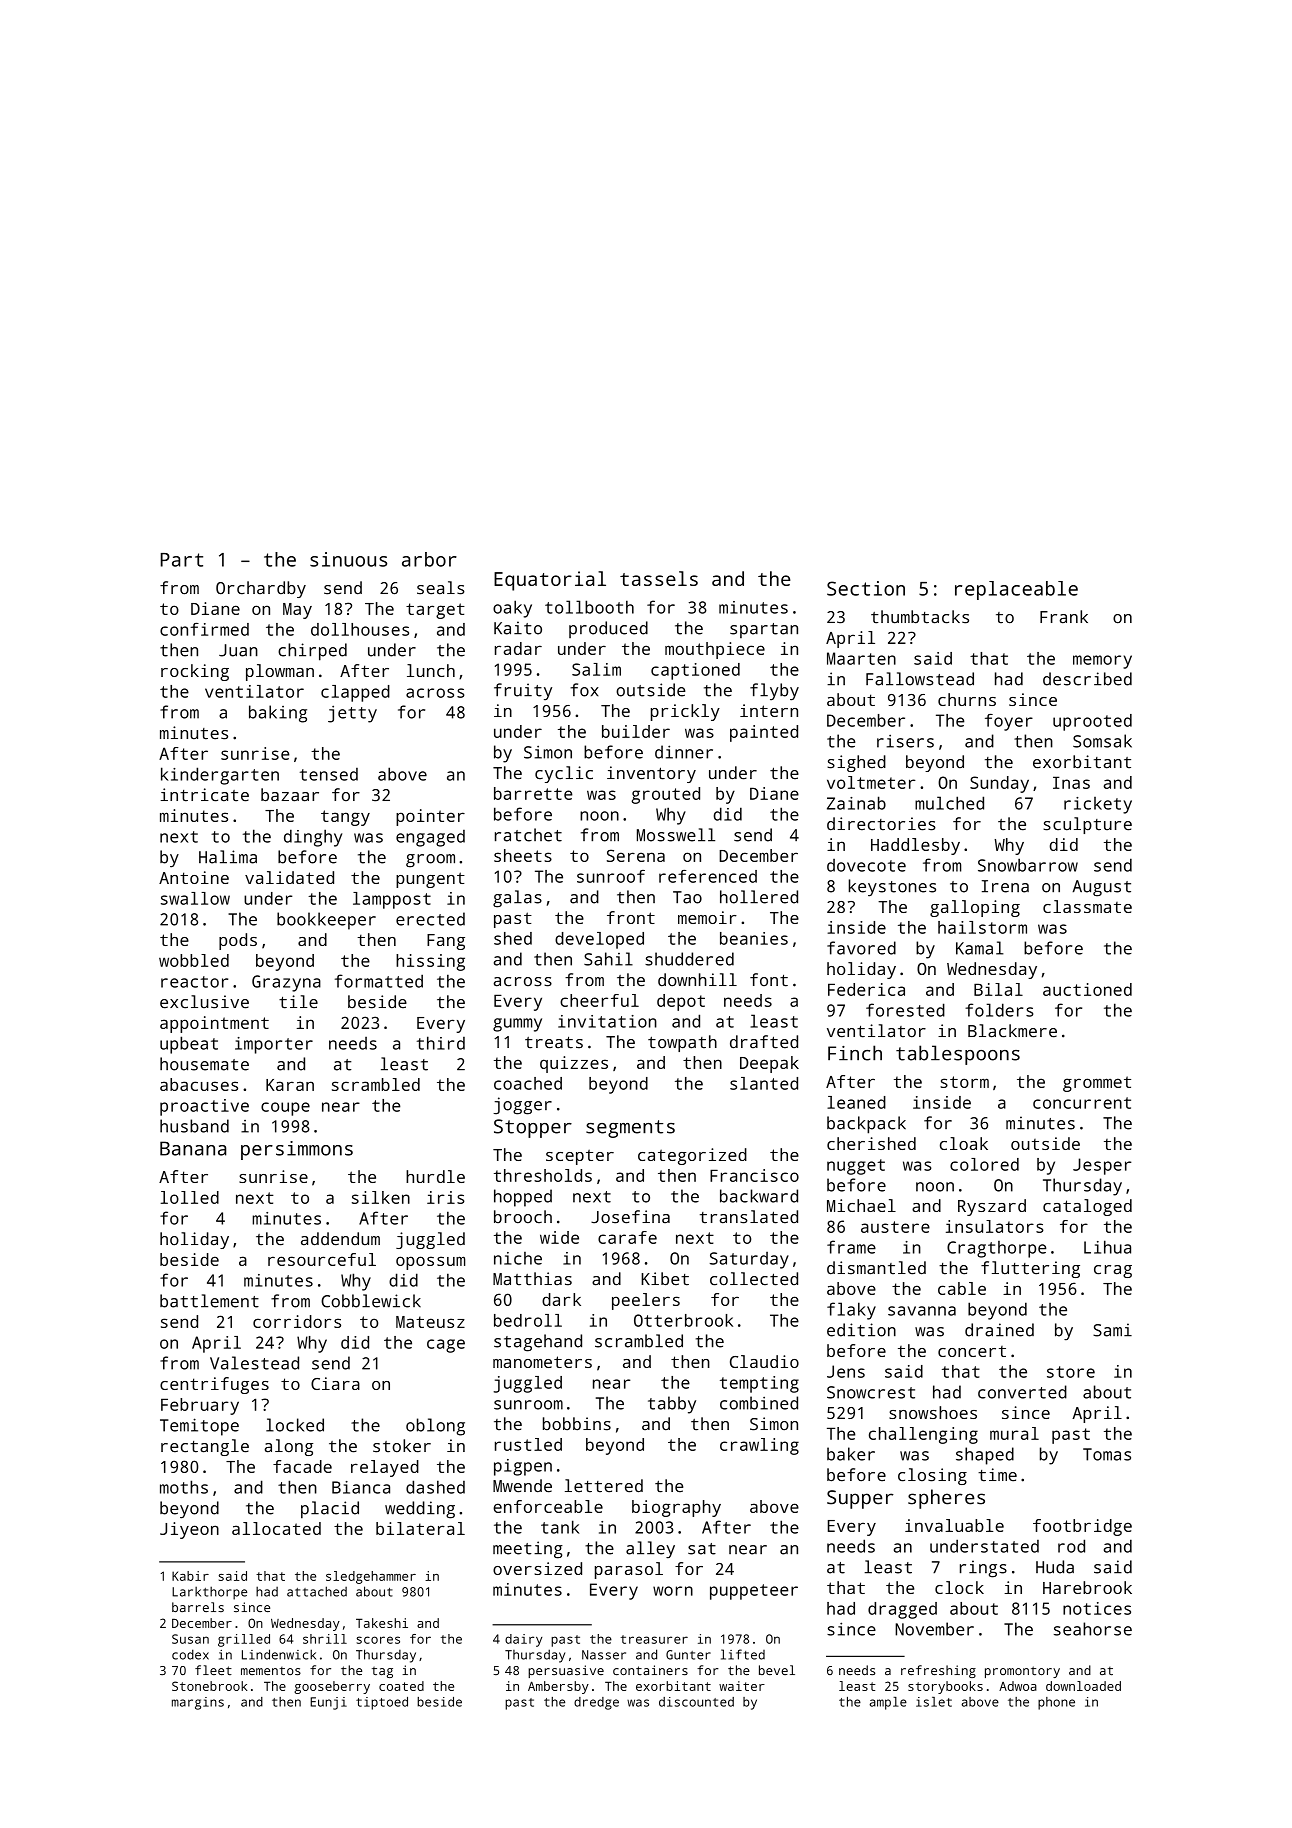  Describe the element at coordinates (596, 1703) in the document. I see `dredge` at that location.
